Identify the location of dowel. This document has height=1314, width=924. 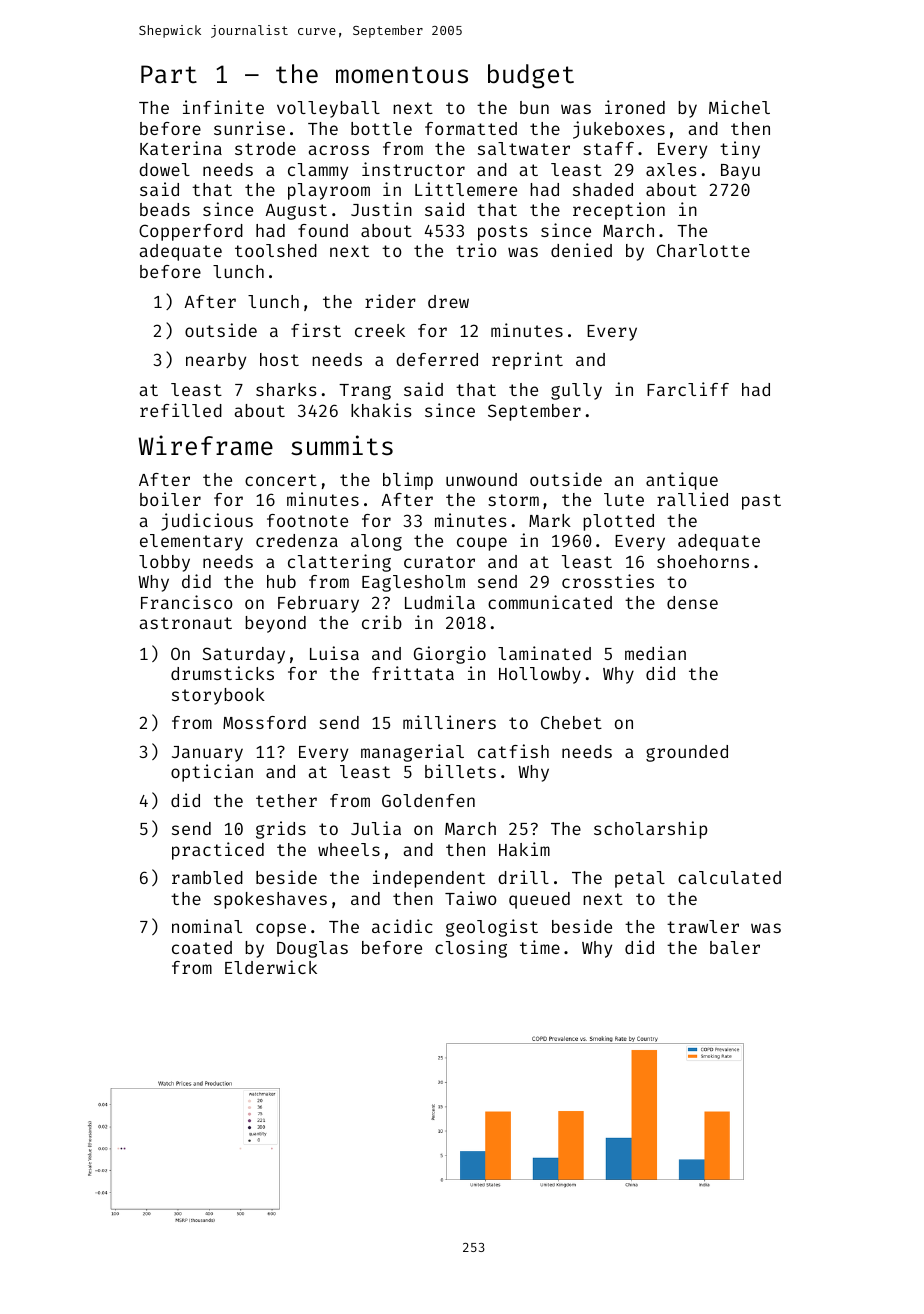
(164, 169).
